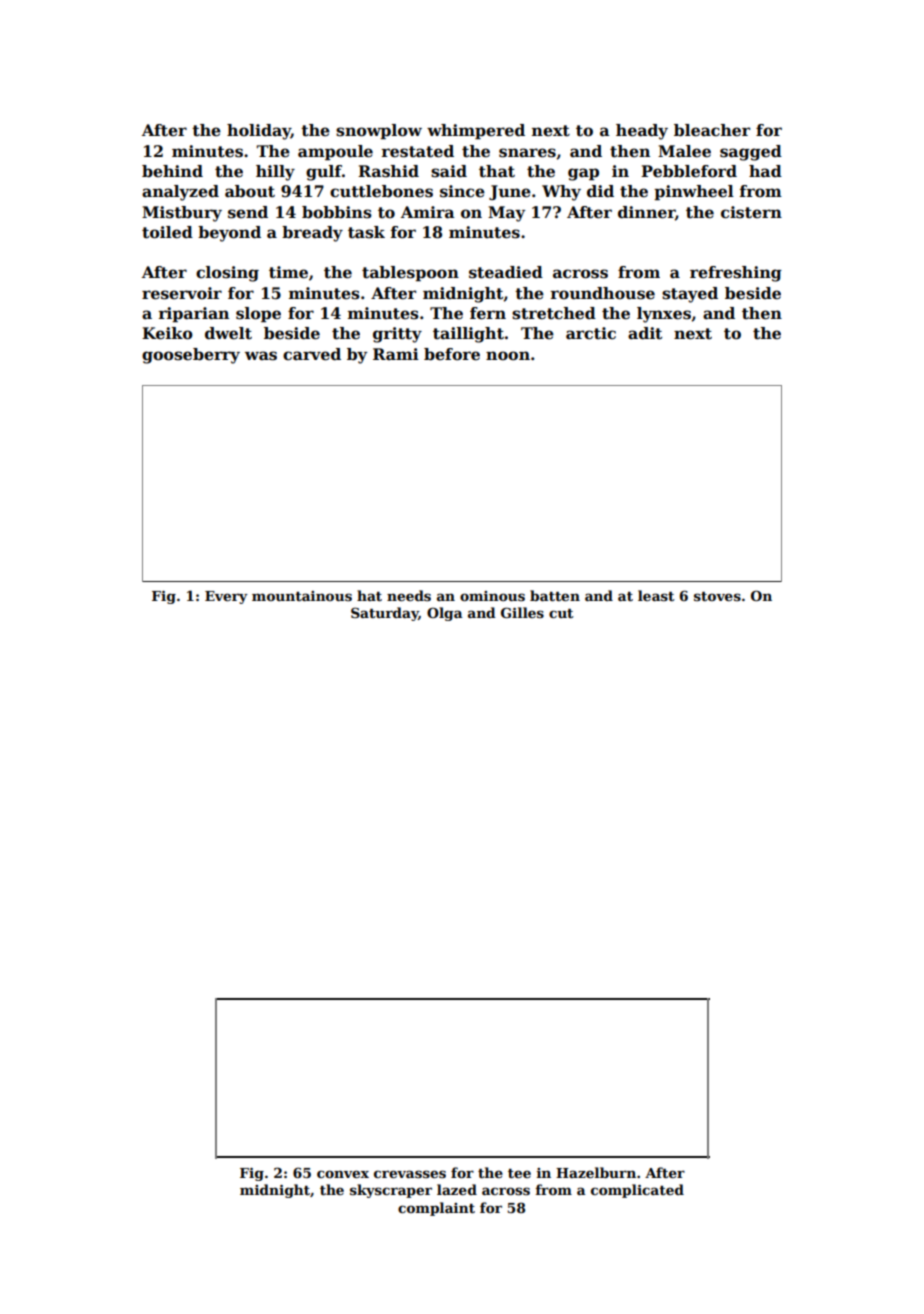  Describe the element at coordinates (596, 1172) in the screenshot. I see `Hazelburn` at that location.
